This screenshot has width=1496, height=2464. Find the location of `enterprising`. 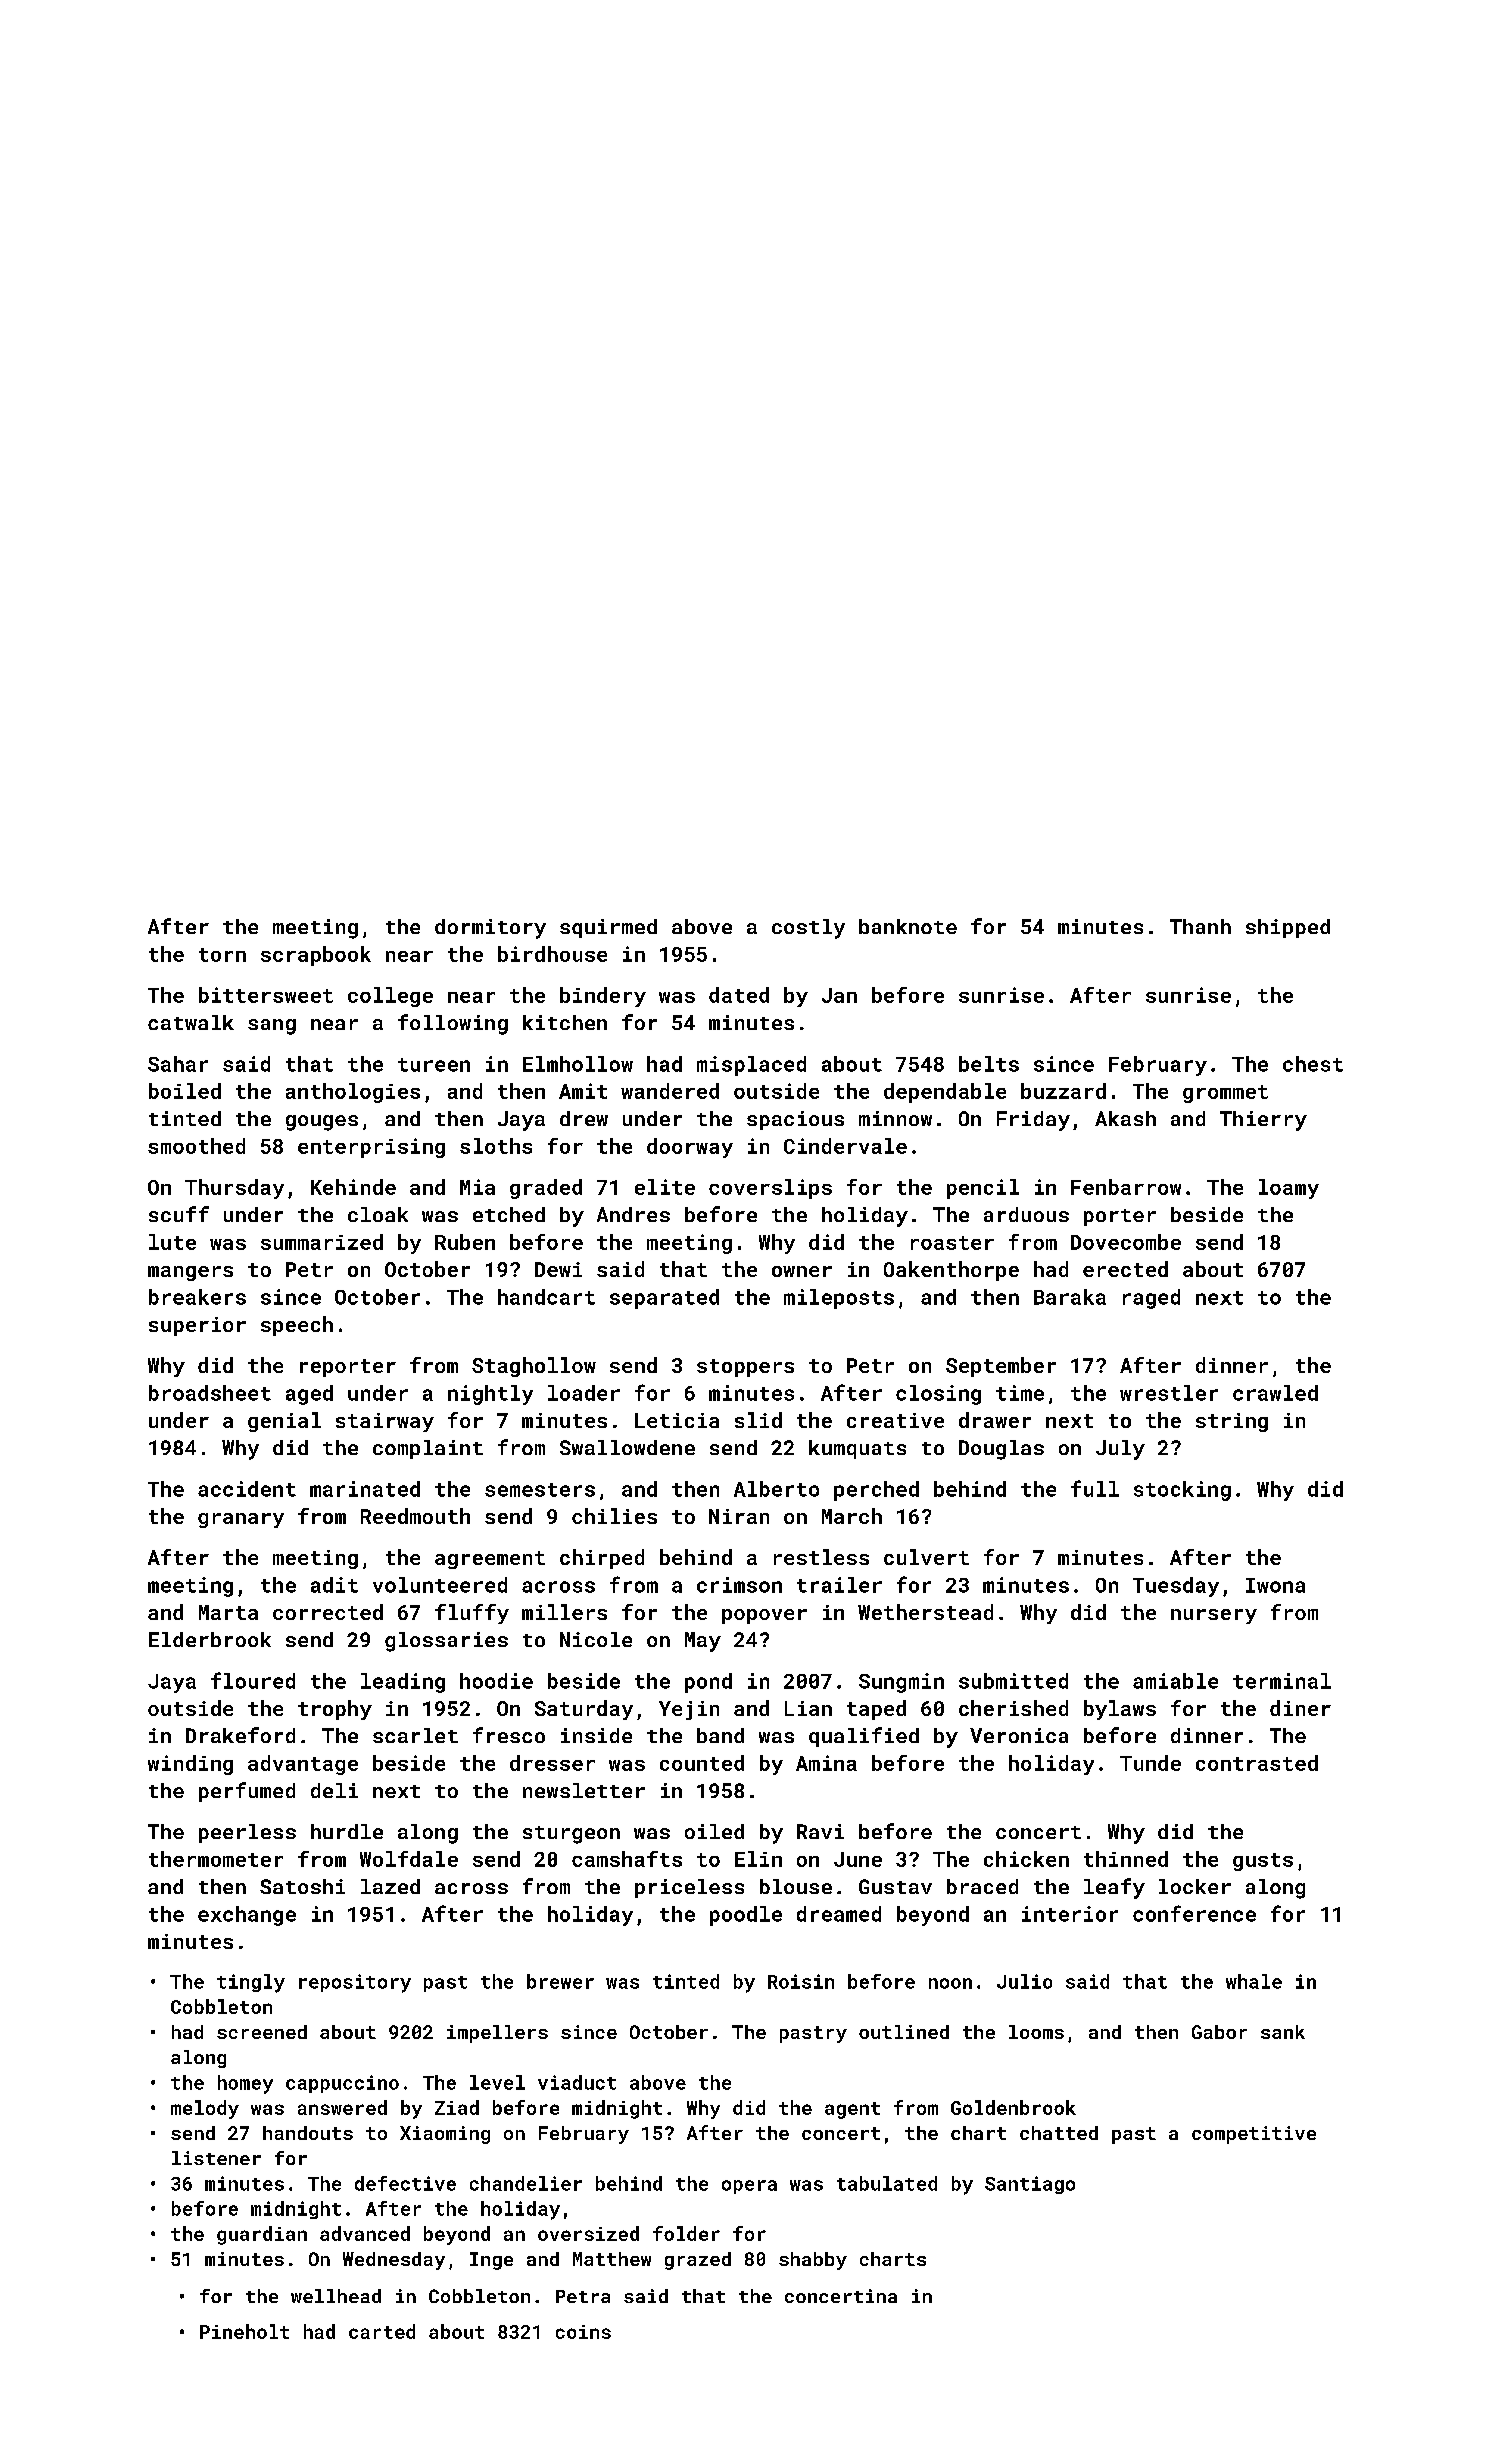

enterprising is located at coordinates (371, 1148).
